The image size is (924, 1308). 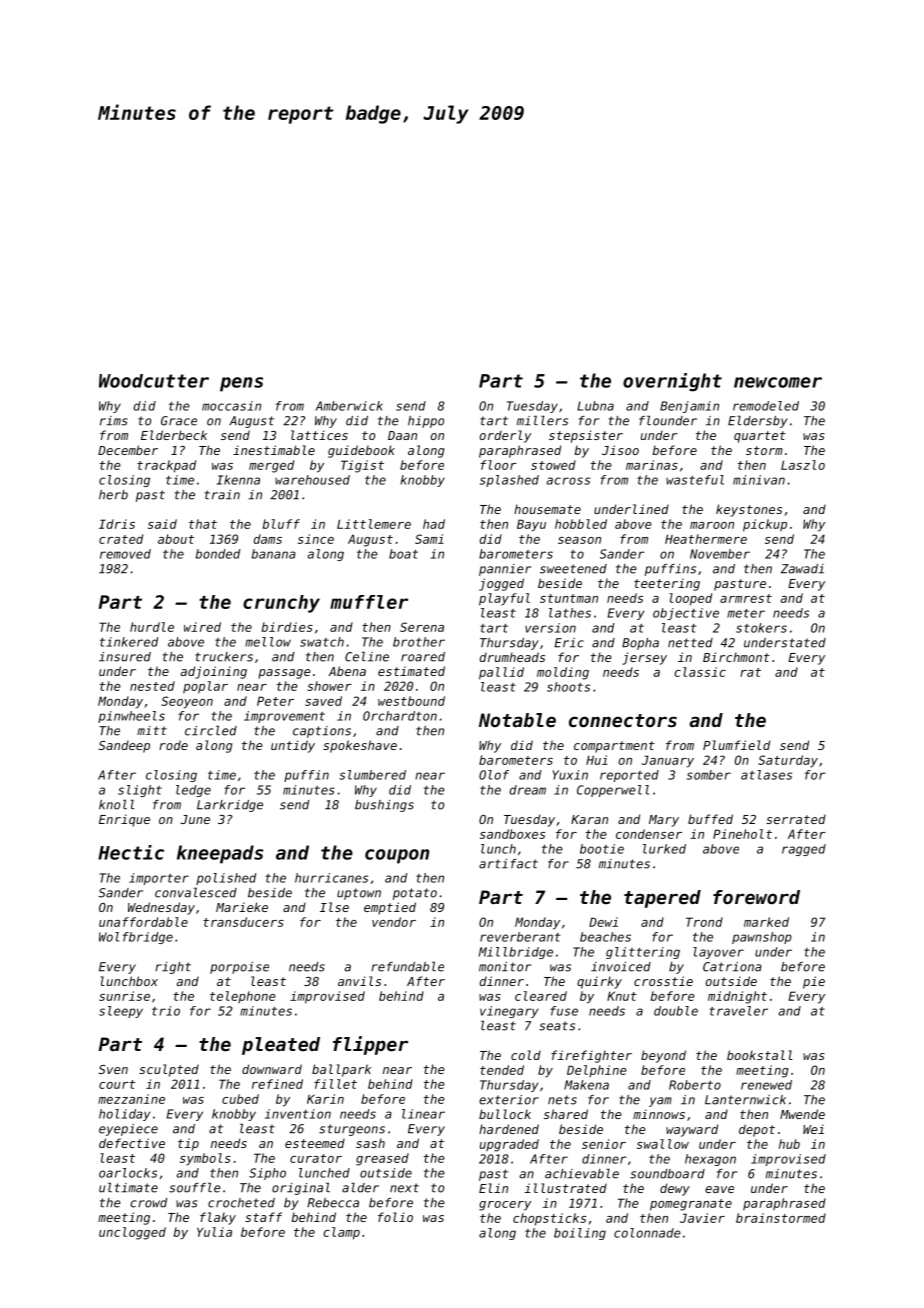 What do you see at coordinates (132, 1233) in the screenshot?
I see `unclogged` at bounding box center [132, 1233].
